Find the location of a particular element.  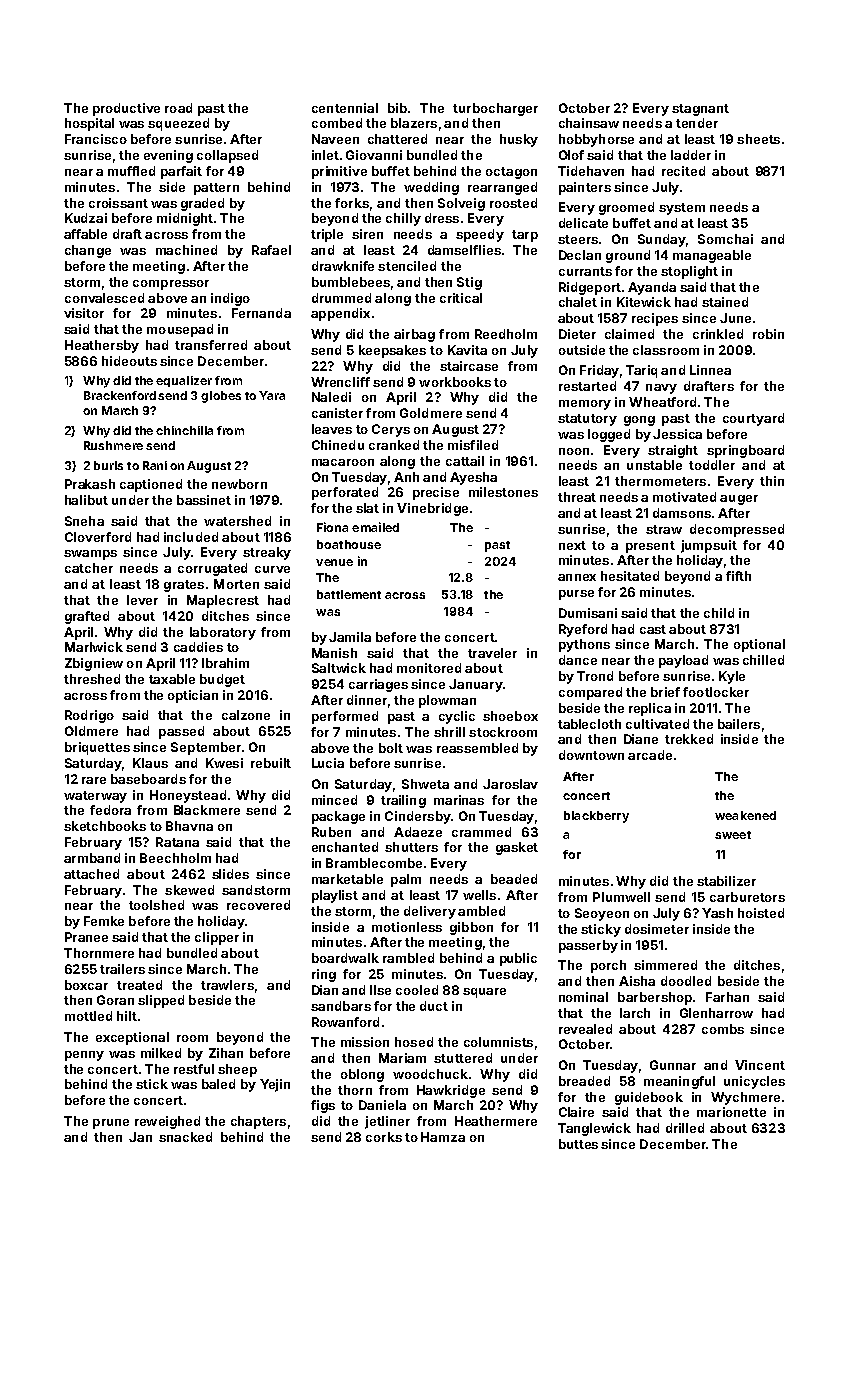

blazers is located at coordinates (414, 123).
